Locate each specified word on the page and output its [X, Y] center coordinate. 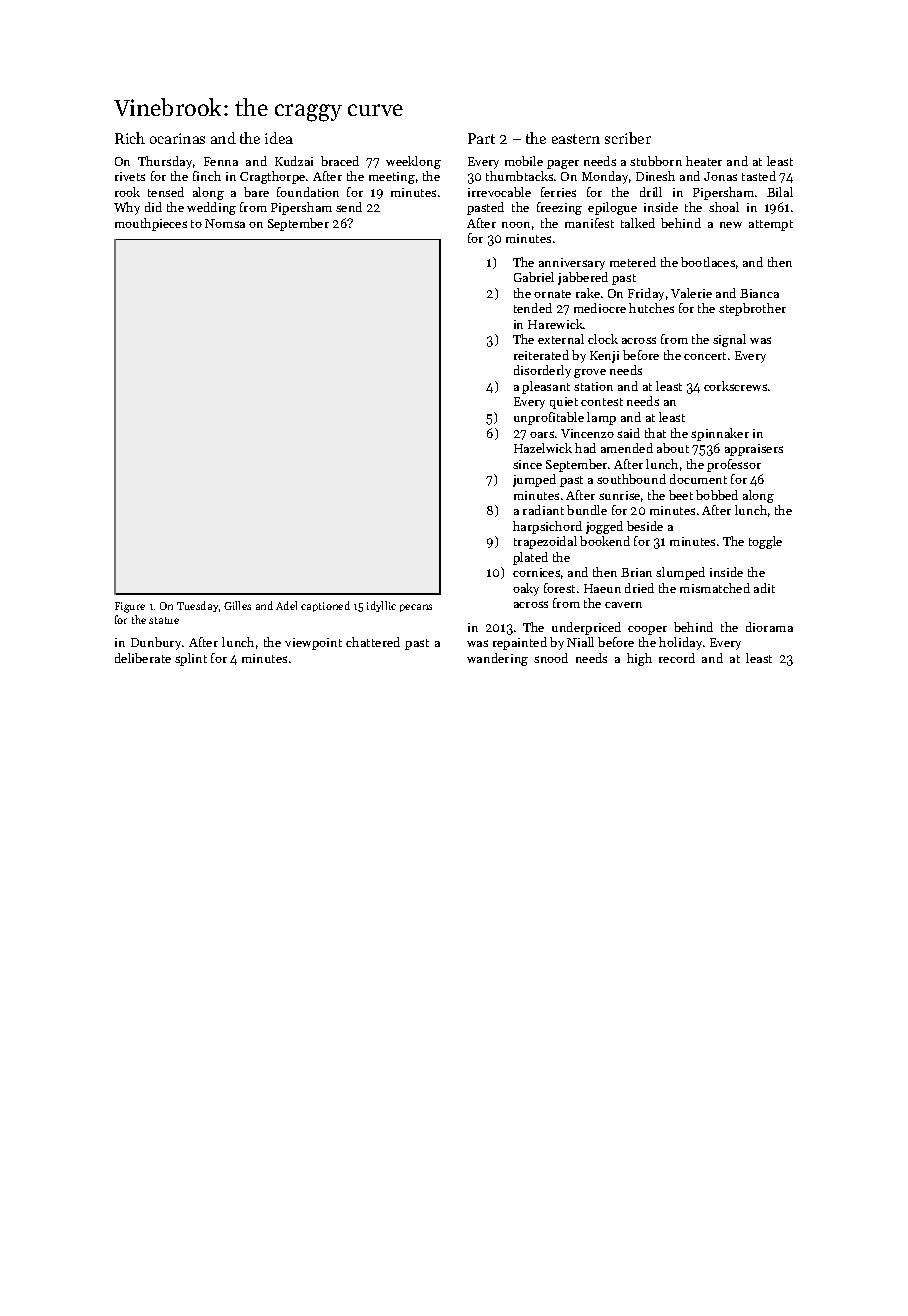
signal [729, 340]
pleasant [546, 387]
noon [516, 225]
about [673, 448]
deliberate [143, 658]
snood [551, 658]
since [527, 464]
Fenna [221, 161]
